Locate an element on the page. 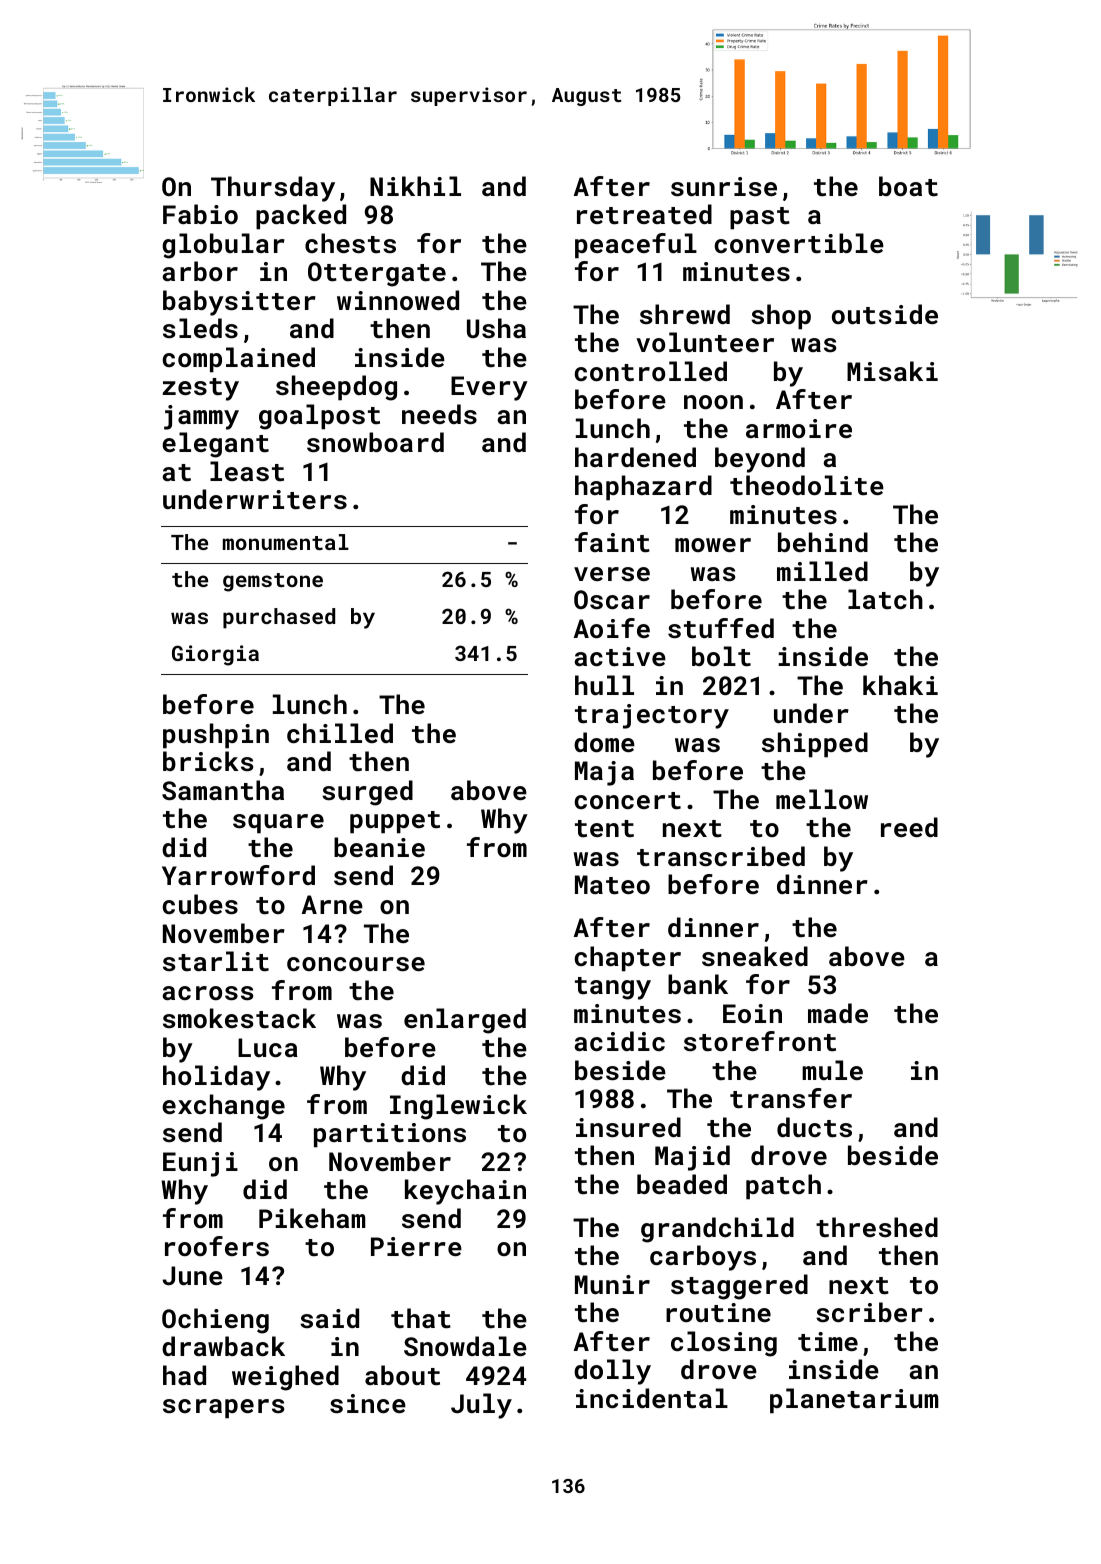 Image resolution: width=1101 pixels, height=1564 pixels. winnowed is located at coordinates (398, 300).
